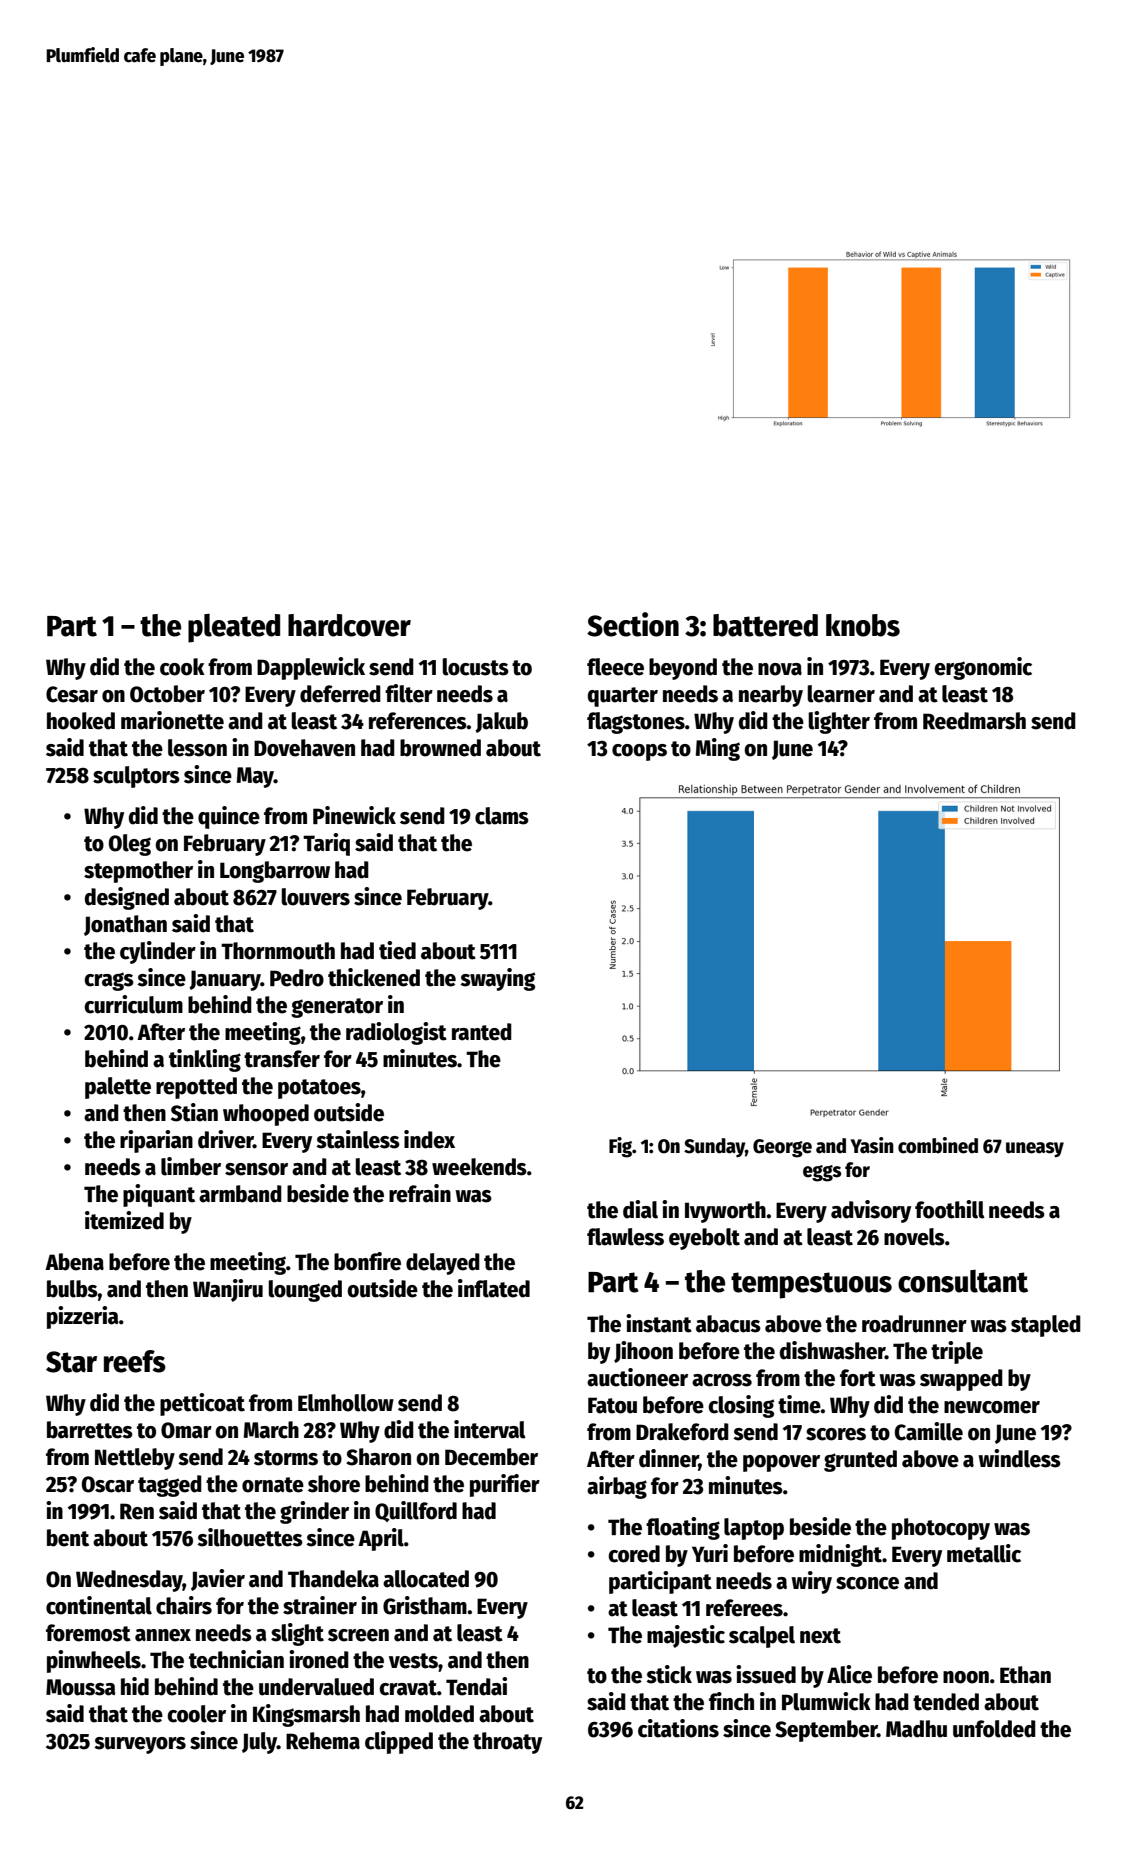 This screenshot has height=1863, width=1131. I want to click on tended, so click(946, 1702).
